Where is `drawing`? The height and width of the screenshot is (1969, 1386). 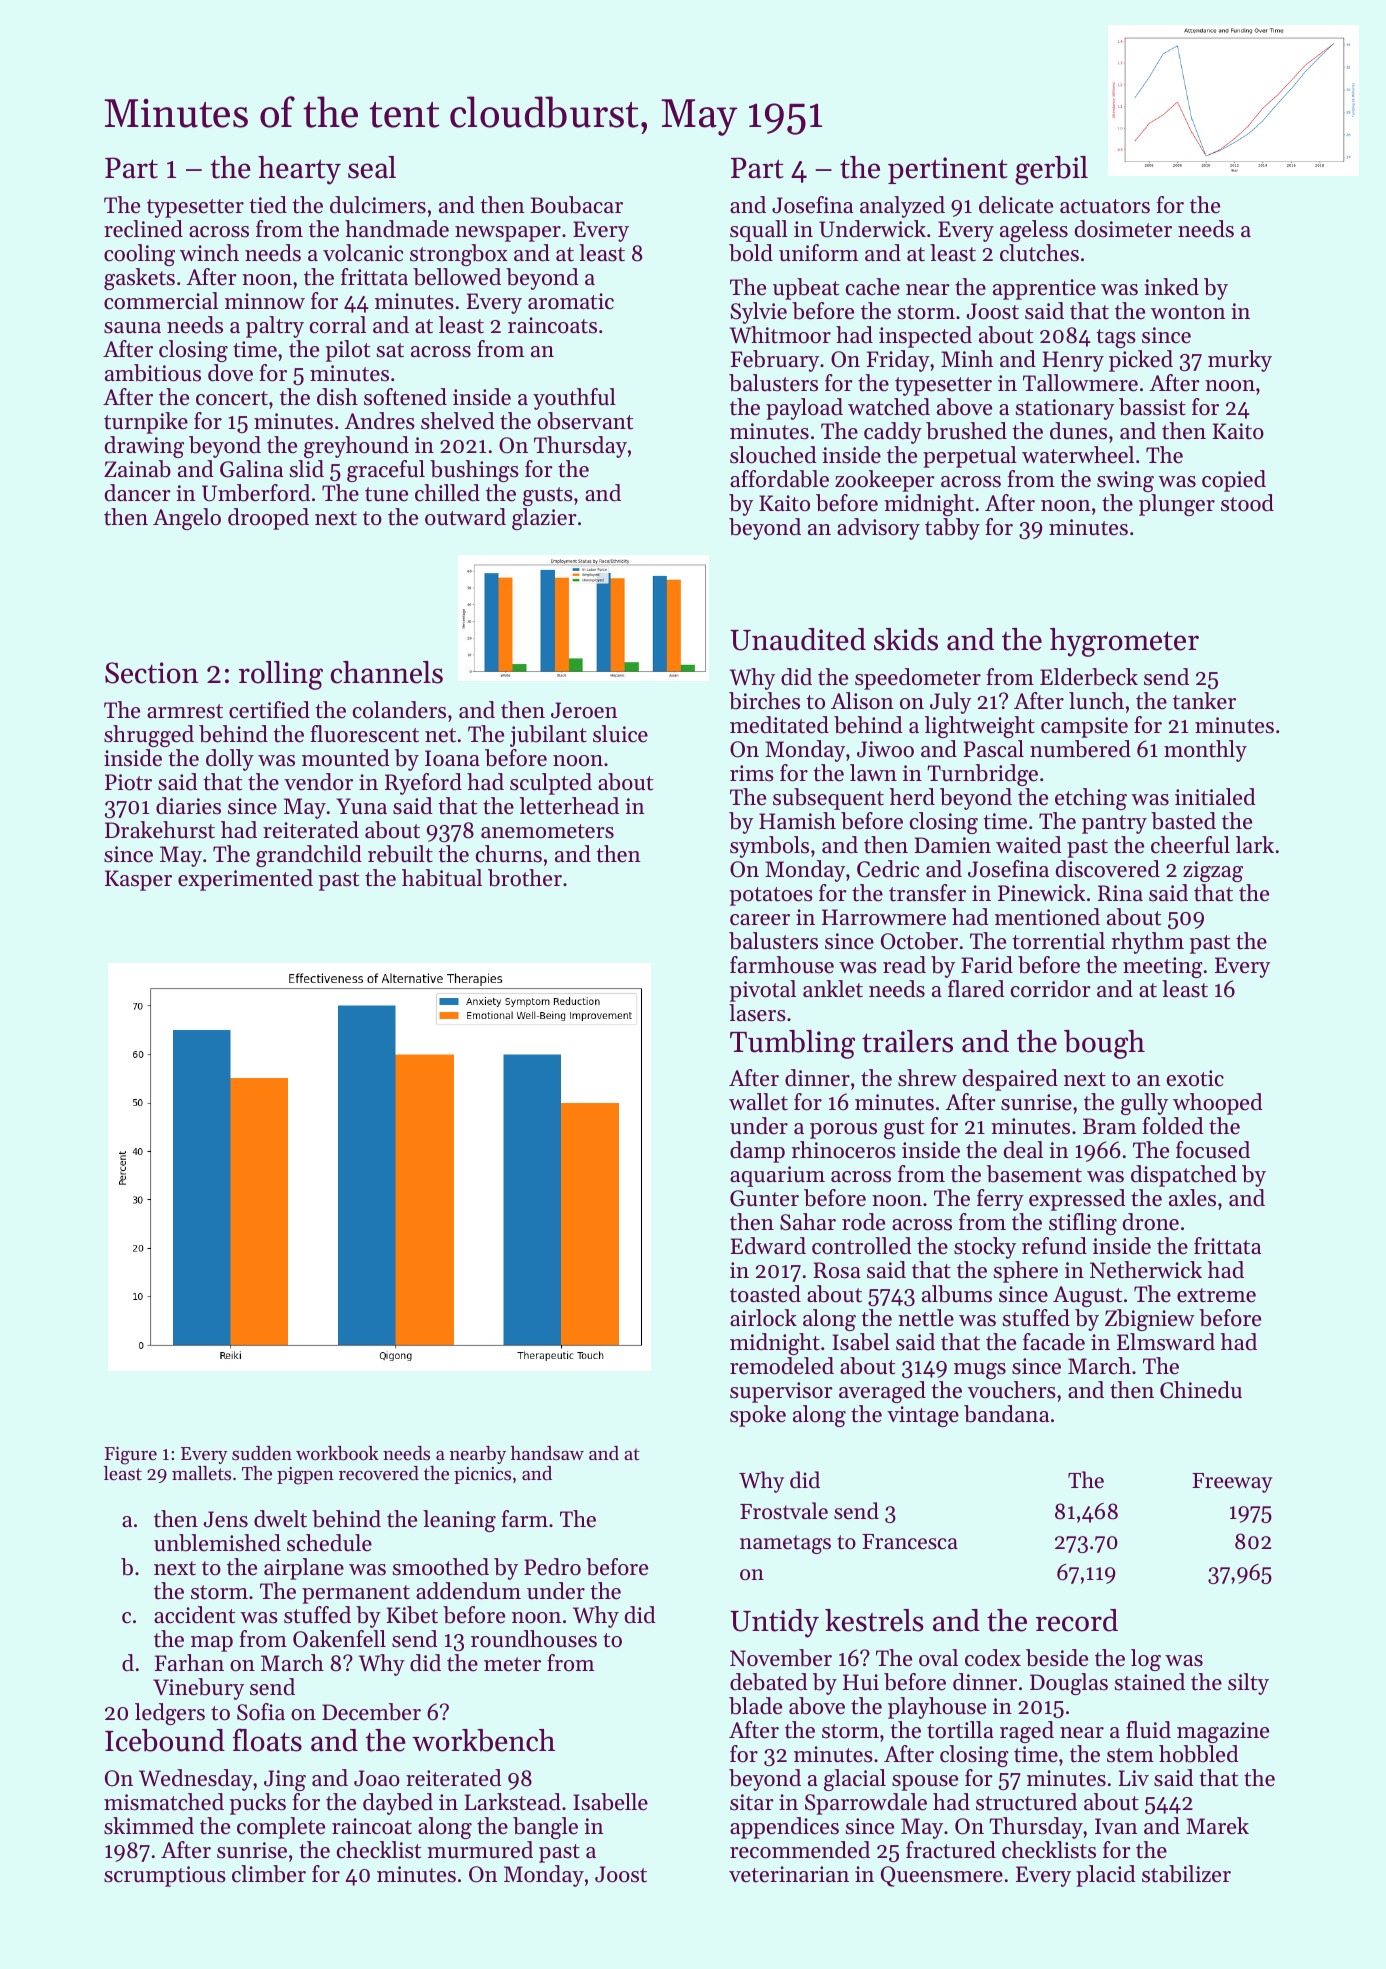
drawing is located at coordinates (144, 447).
